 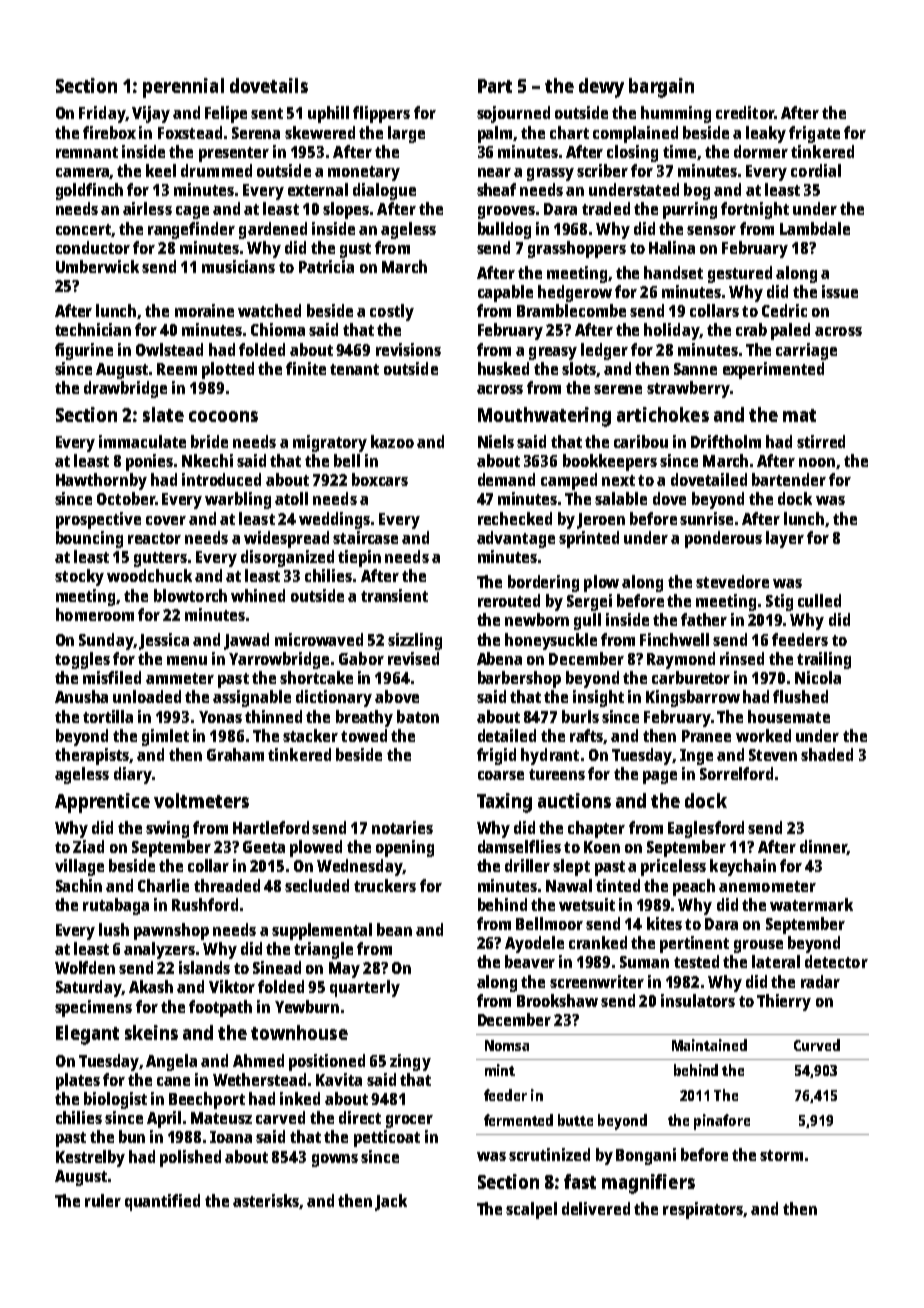 I want to click on quantified, so click(x=162, y=1202).
